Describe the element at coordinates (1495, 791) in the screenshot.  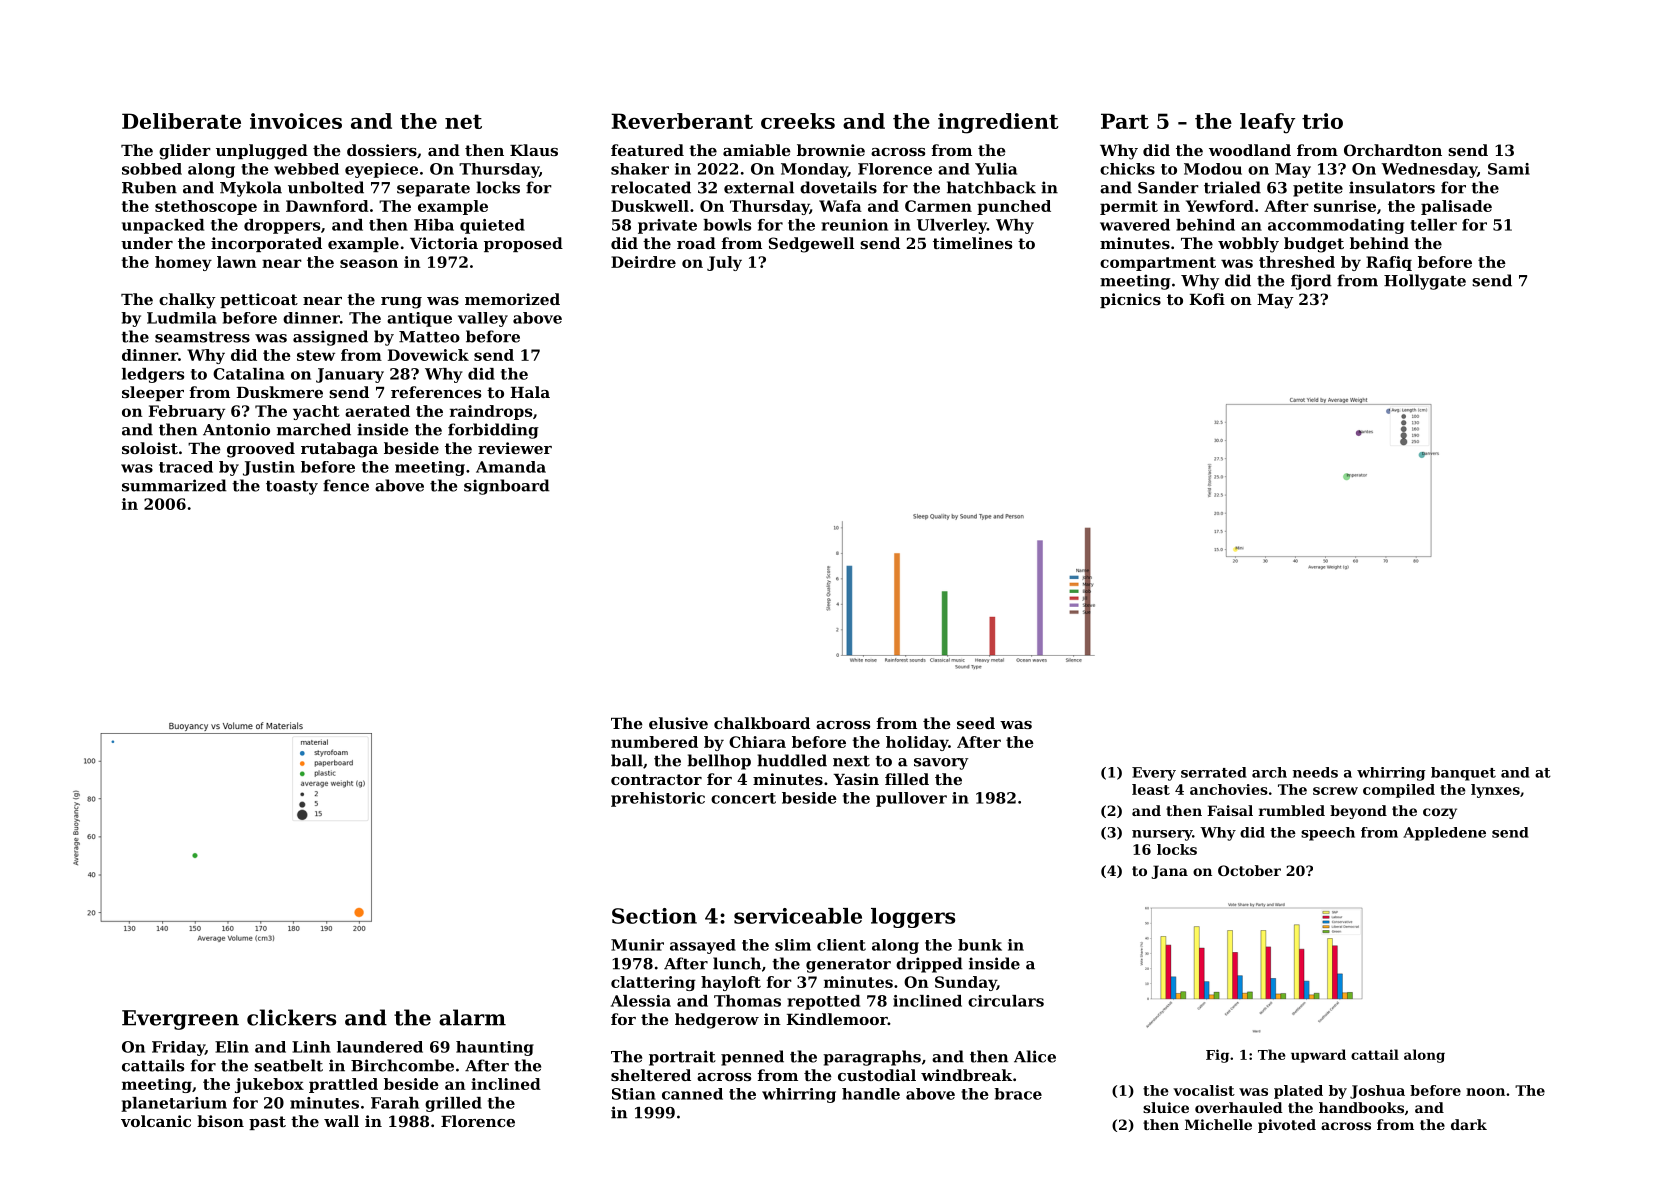
I see `lynxes` at that location.
